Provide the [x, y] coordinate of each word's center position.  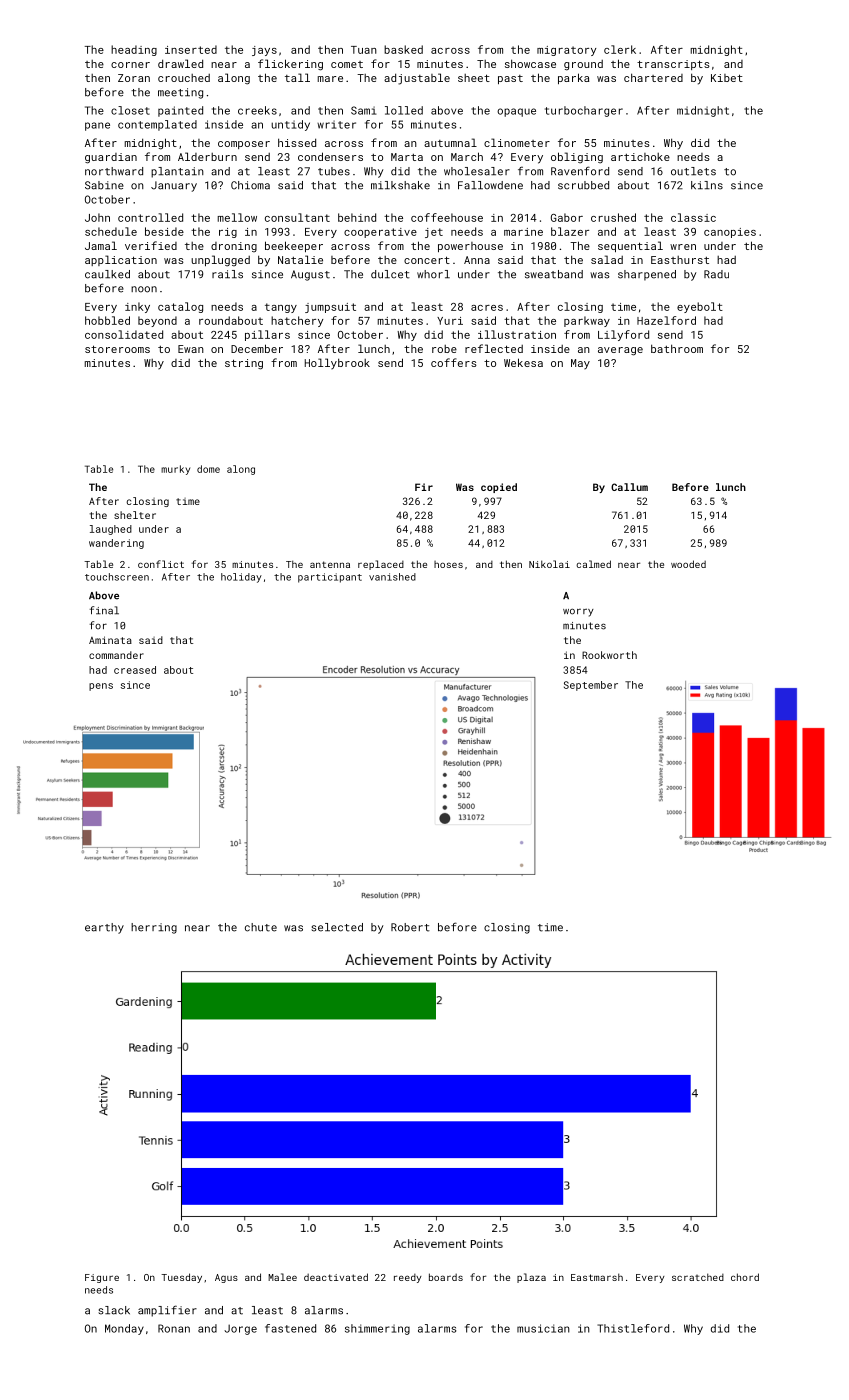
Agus [226, 1278]
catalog [180, 307]
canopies [730, 233]
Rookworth [609, 655]
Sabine [104, 185]
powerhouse [470, 247]
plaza [531, 1278]
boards [446, 1277]
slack [114, 1310]
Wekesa [523, 362]
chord [745, 1277]
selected [337, 927]
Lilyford [623, 335]
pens [101, 687]
